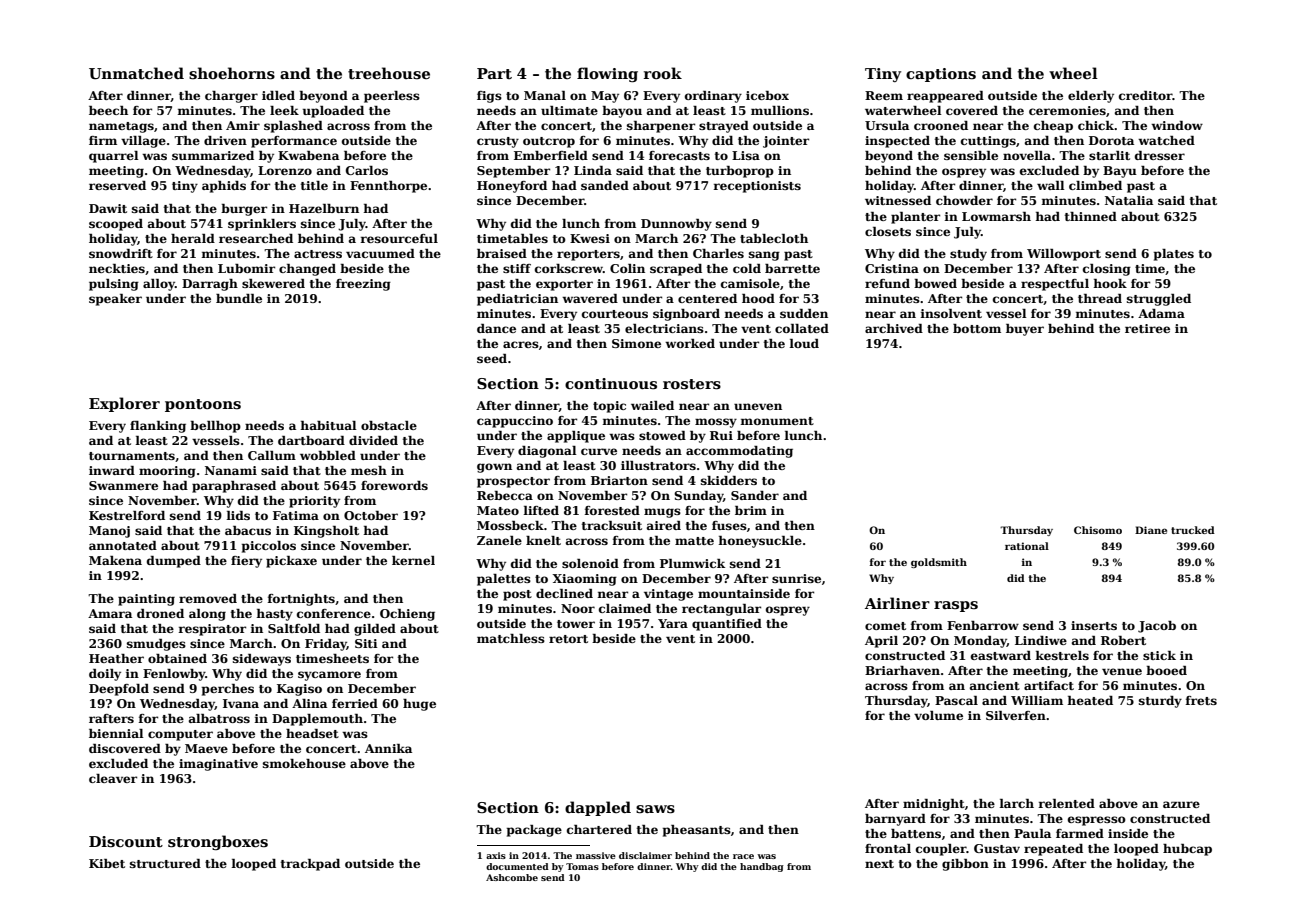 Image resolution: width=1308 pixels, height=924 pixels. What do you see at coordinates (676, 270) in the screenshot?
I see `scraped` at bounding box center [676, 270].
